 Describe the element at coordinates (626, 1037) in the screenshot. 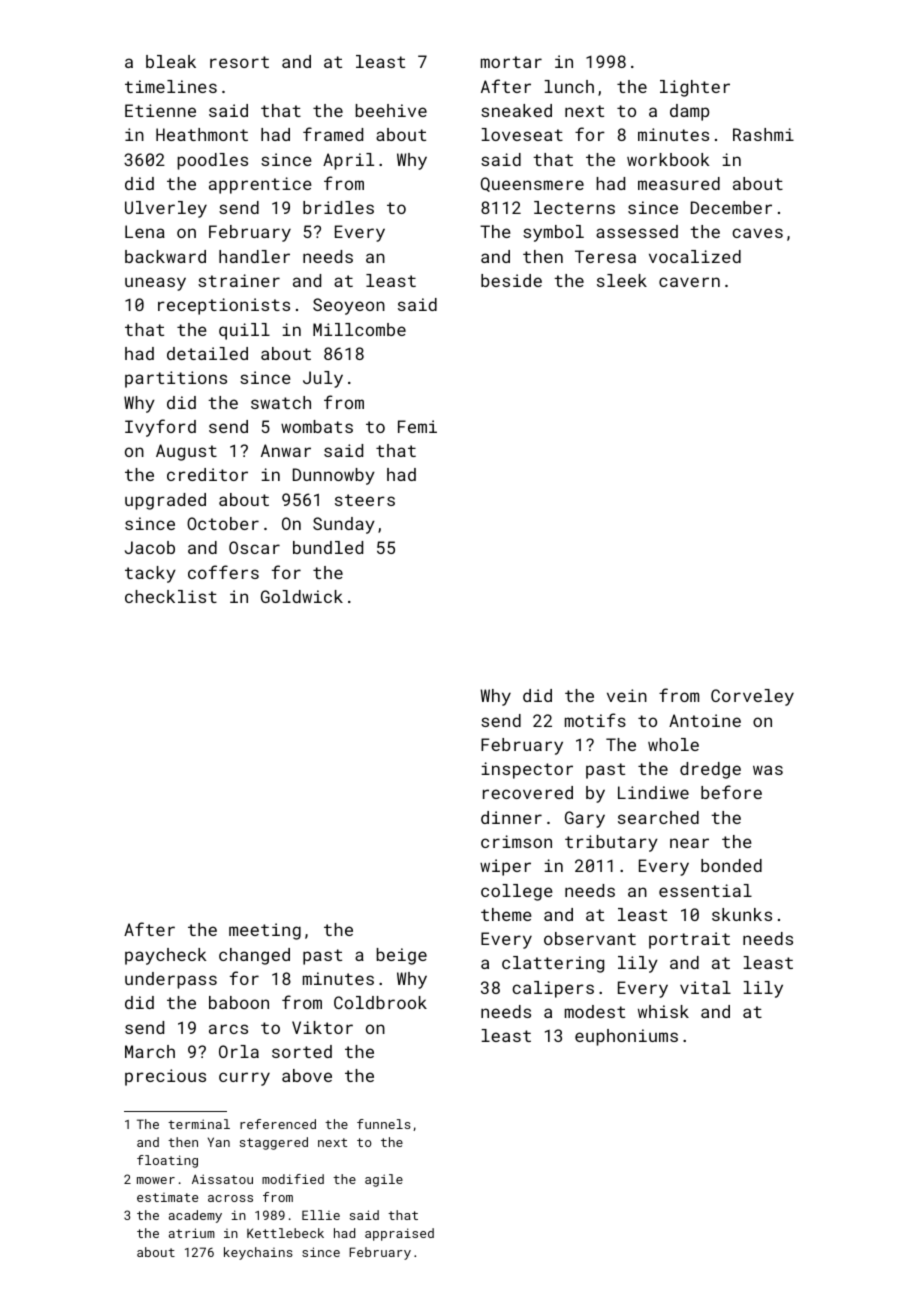

I see `euphoniums` at that location.
